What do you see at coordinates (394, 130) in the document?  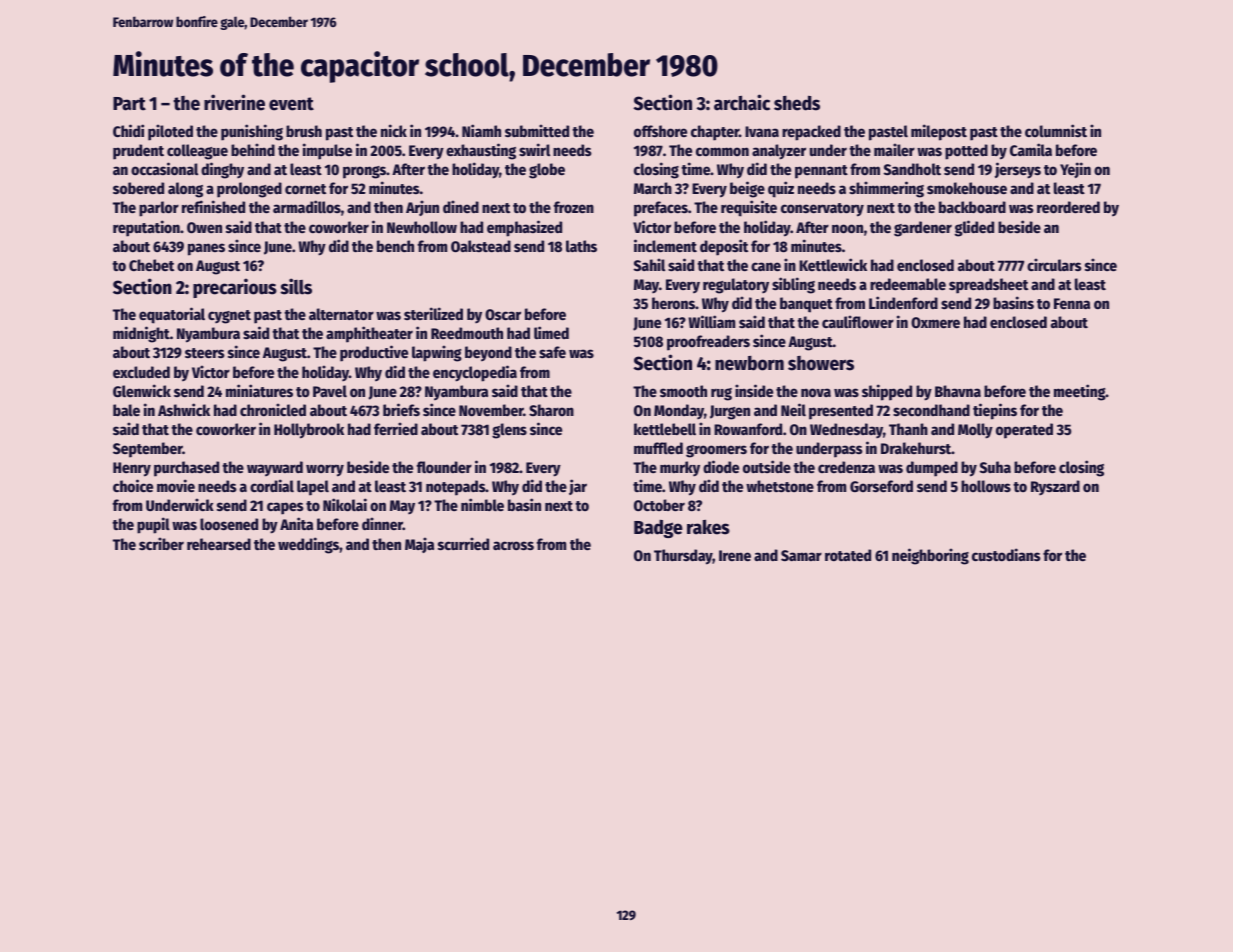 I see `nick` at bounding box center [394, 130].
